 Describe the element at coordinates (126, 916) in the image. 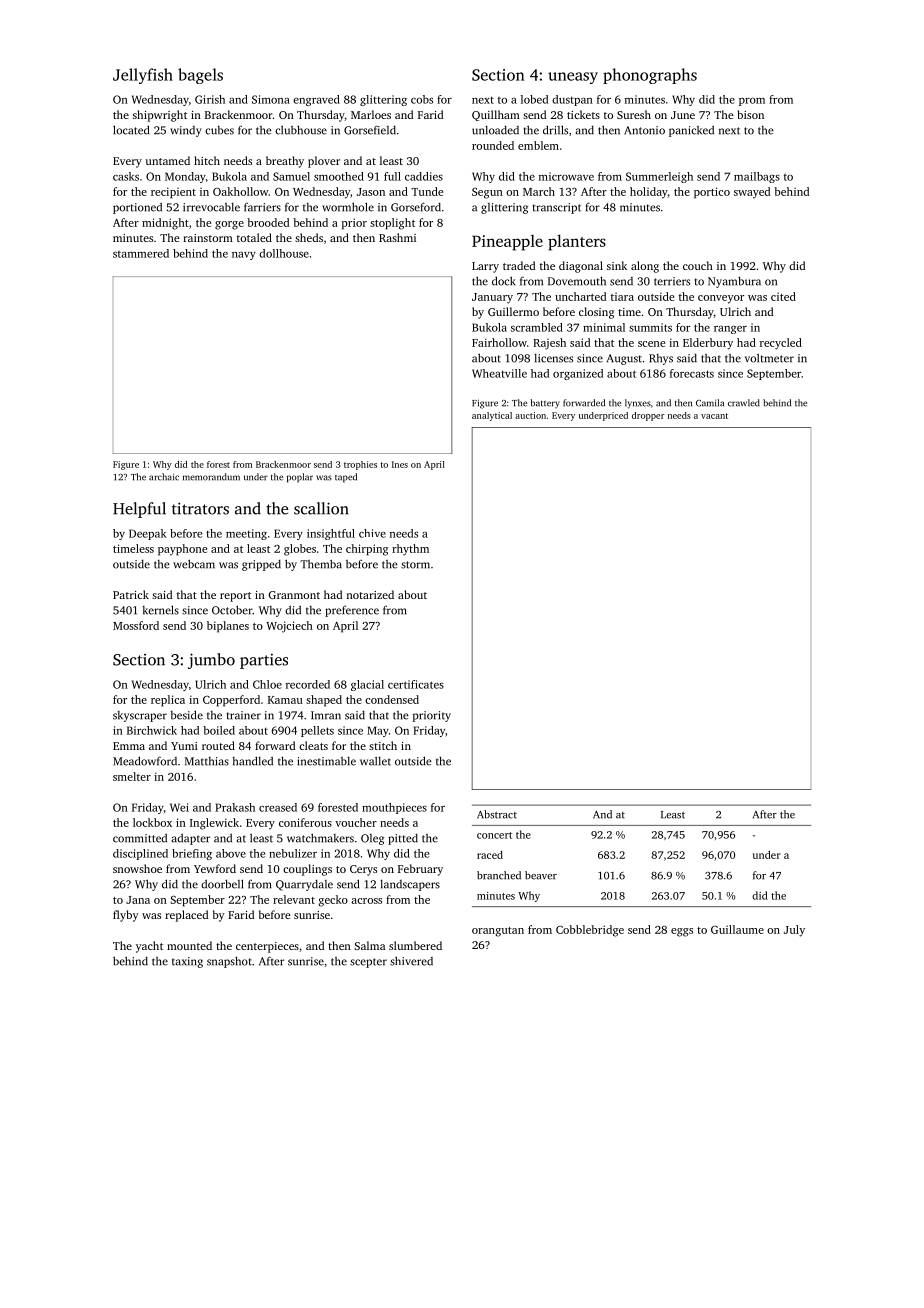

I see `flyby` at that location.
